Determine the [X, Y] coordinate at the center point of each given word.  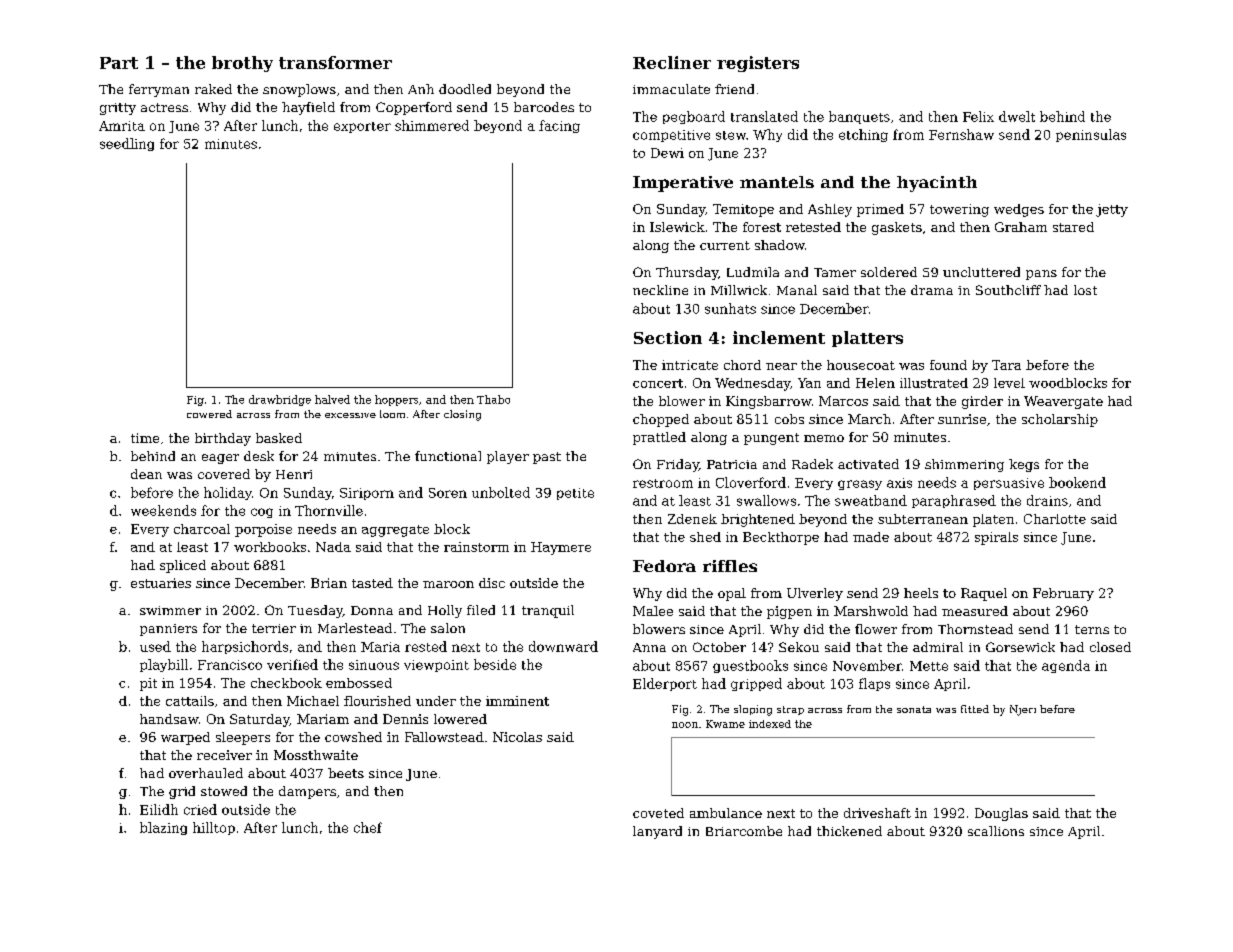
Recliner [672, 62]
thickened [849, 831]
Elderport [665, 684]
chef [368, 827]
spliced [183, 566]
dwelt [1017, 116]
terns [1092, 629]
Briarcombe [744, 831]
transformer [335, 62]
